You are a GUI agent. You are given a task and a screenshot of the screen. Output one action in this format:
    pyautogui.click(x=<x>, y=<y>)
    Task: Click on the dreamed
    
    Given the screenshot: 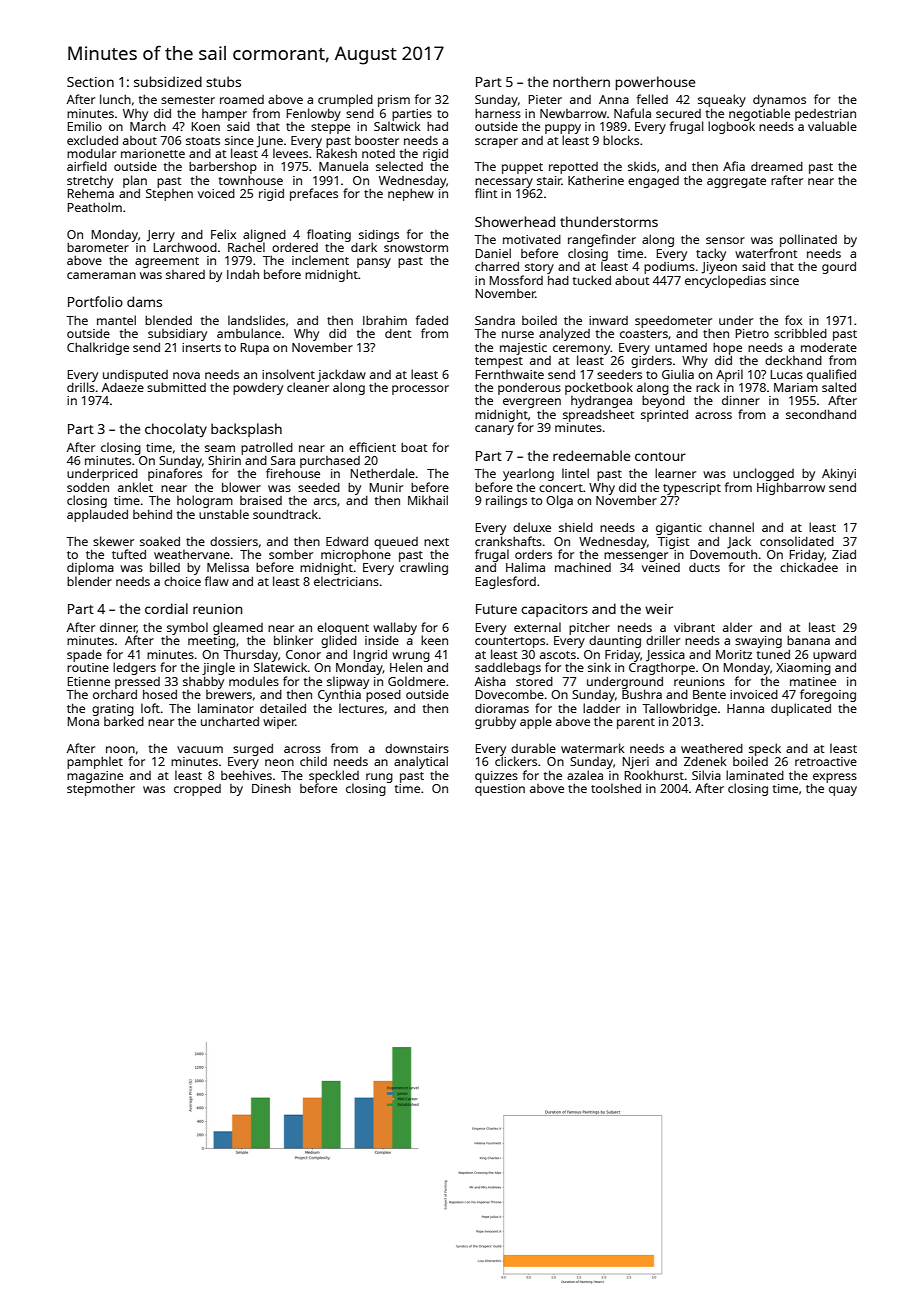 What is the action you would take?
    pyautogui.click(x=777, y=166)
